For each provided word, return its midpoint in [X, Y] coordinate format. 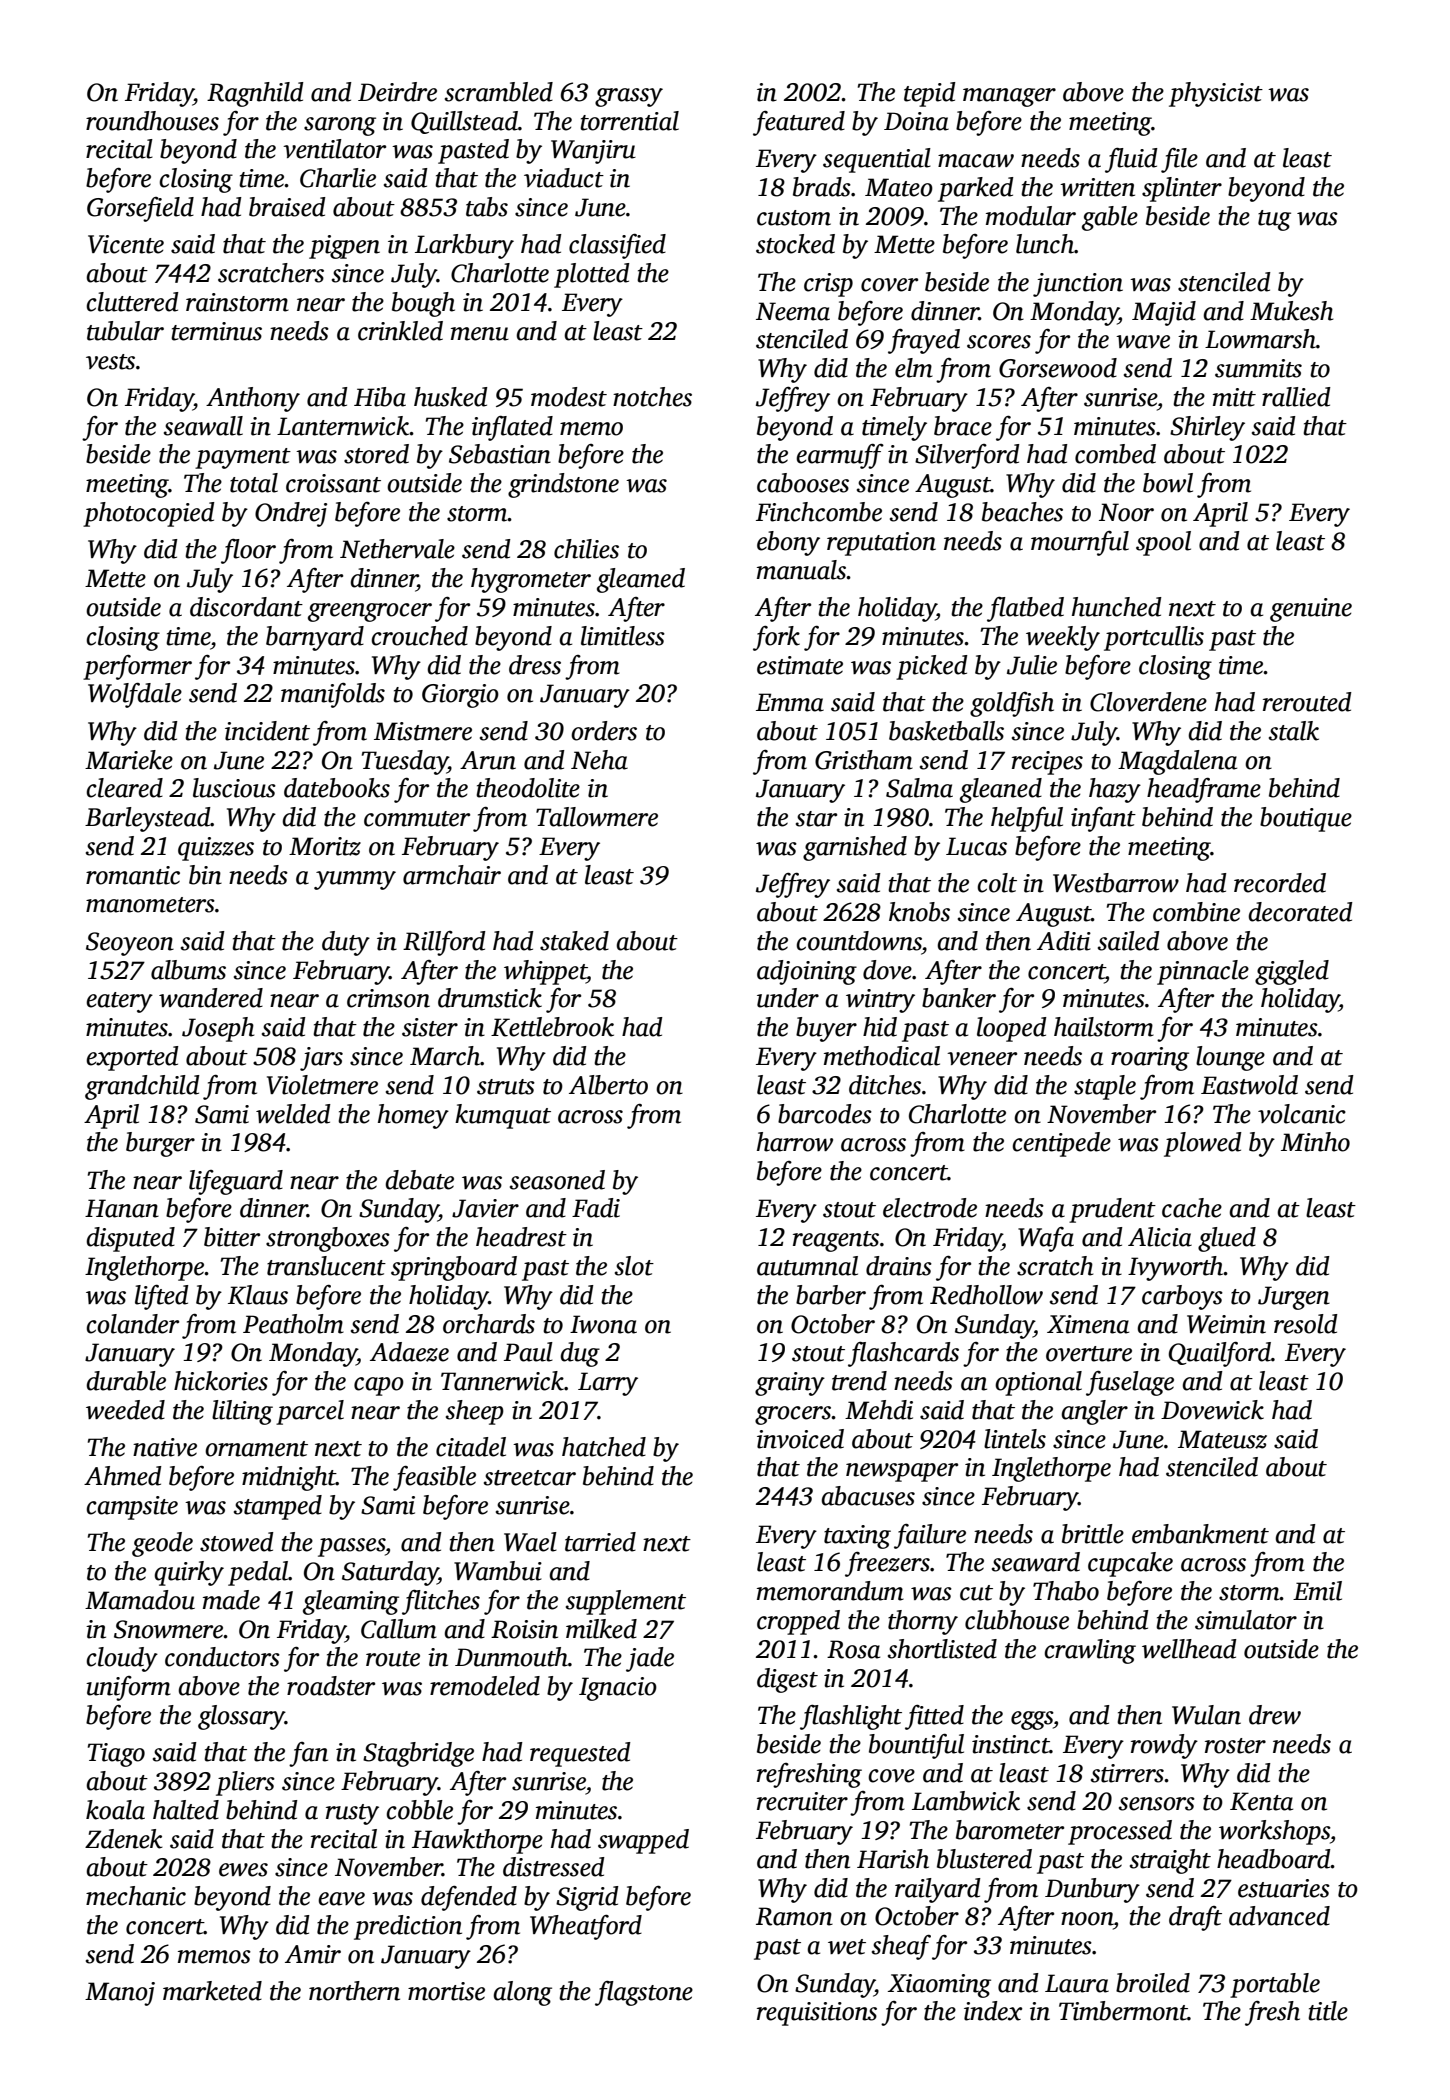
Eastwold [1249, 1085]
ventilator [334, 149]
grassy [629, 97]
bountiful [916, 1746]
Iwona [603, 1324]
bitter [232, 1237]
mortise [446, 1991]
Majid [1164, 313]
